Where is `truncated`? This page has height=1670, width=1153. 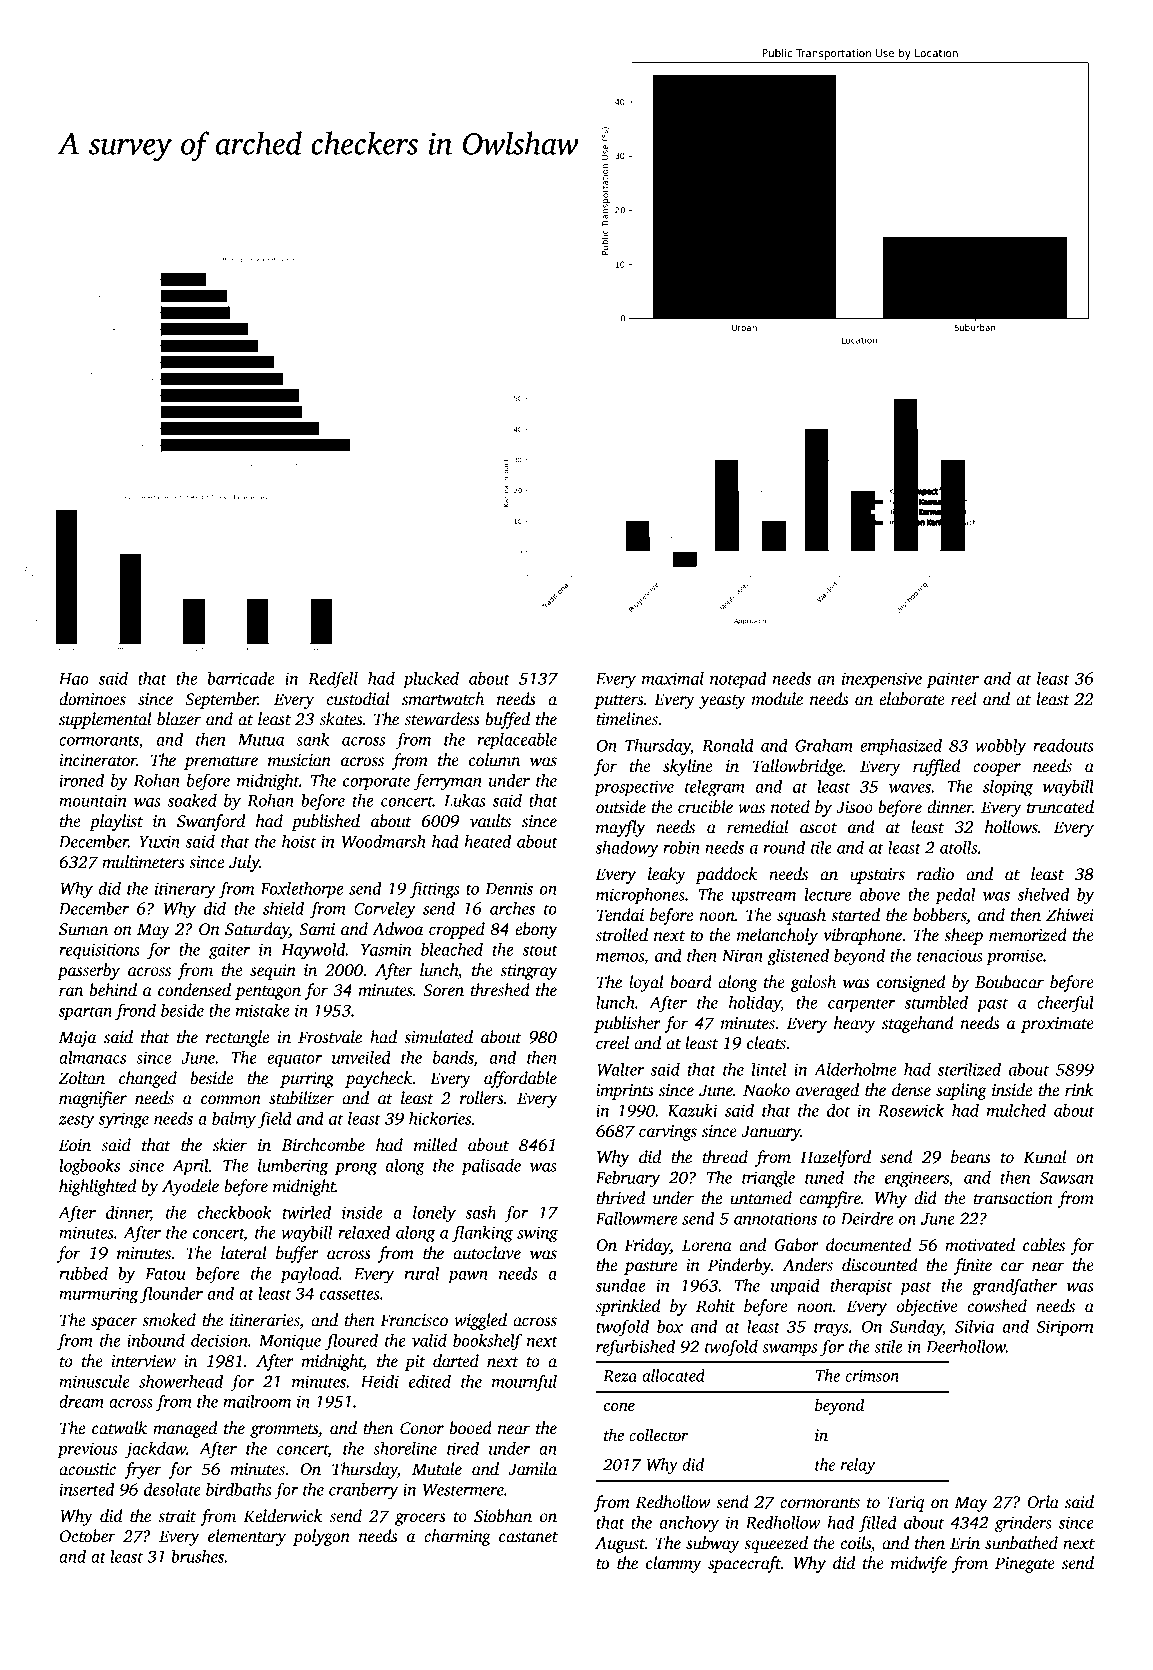 truncated is located at coordinates (1060, 807).
